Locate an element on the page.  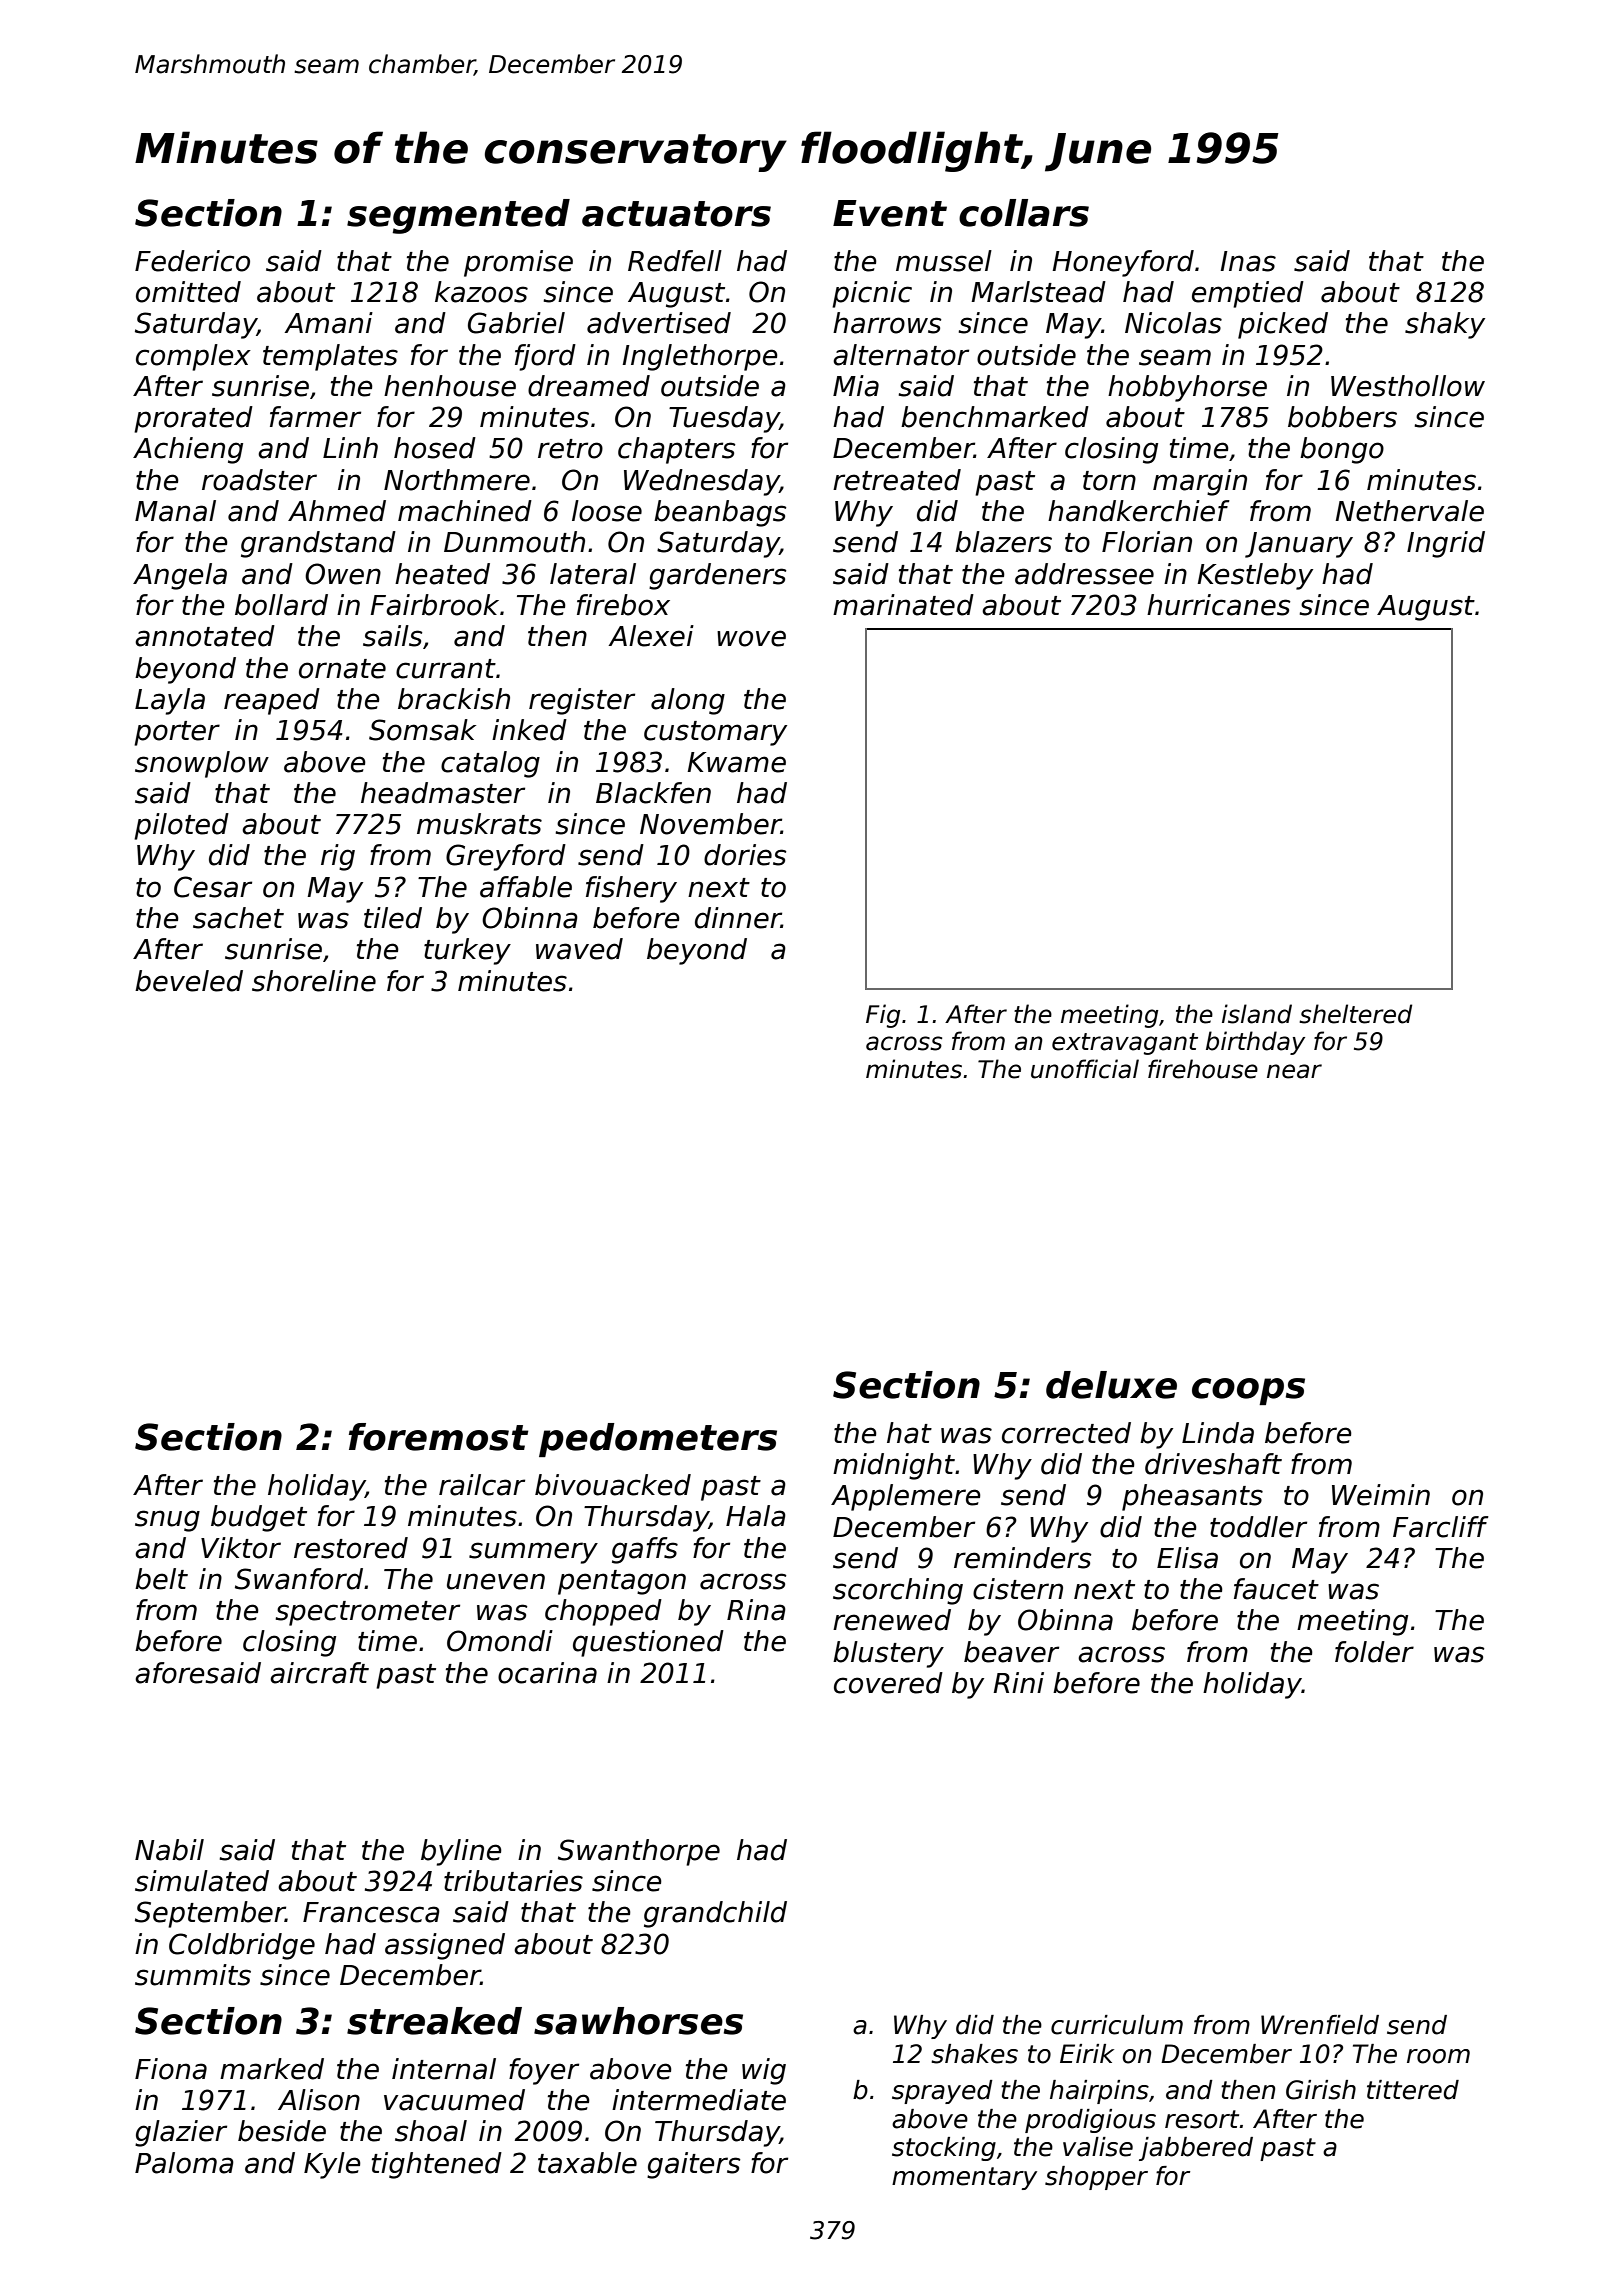
hurricanes is located at coordinates (1218, 605).
